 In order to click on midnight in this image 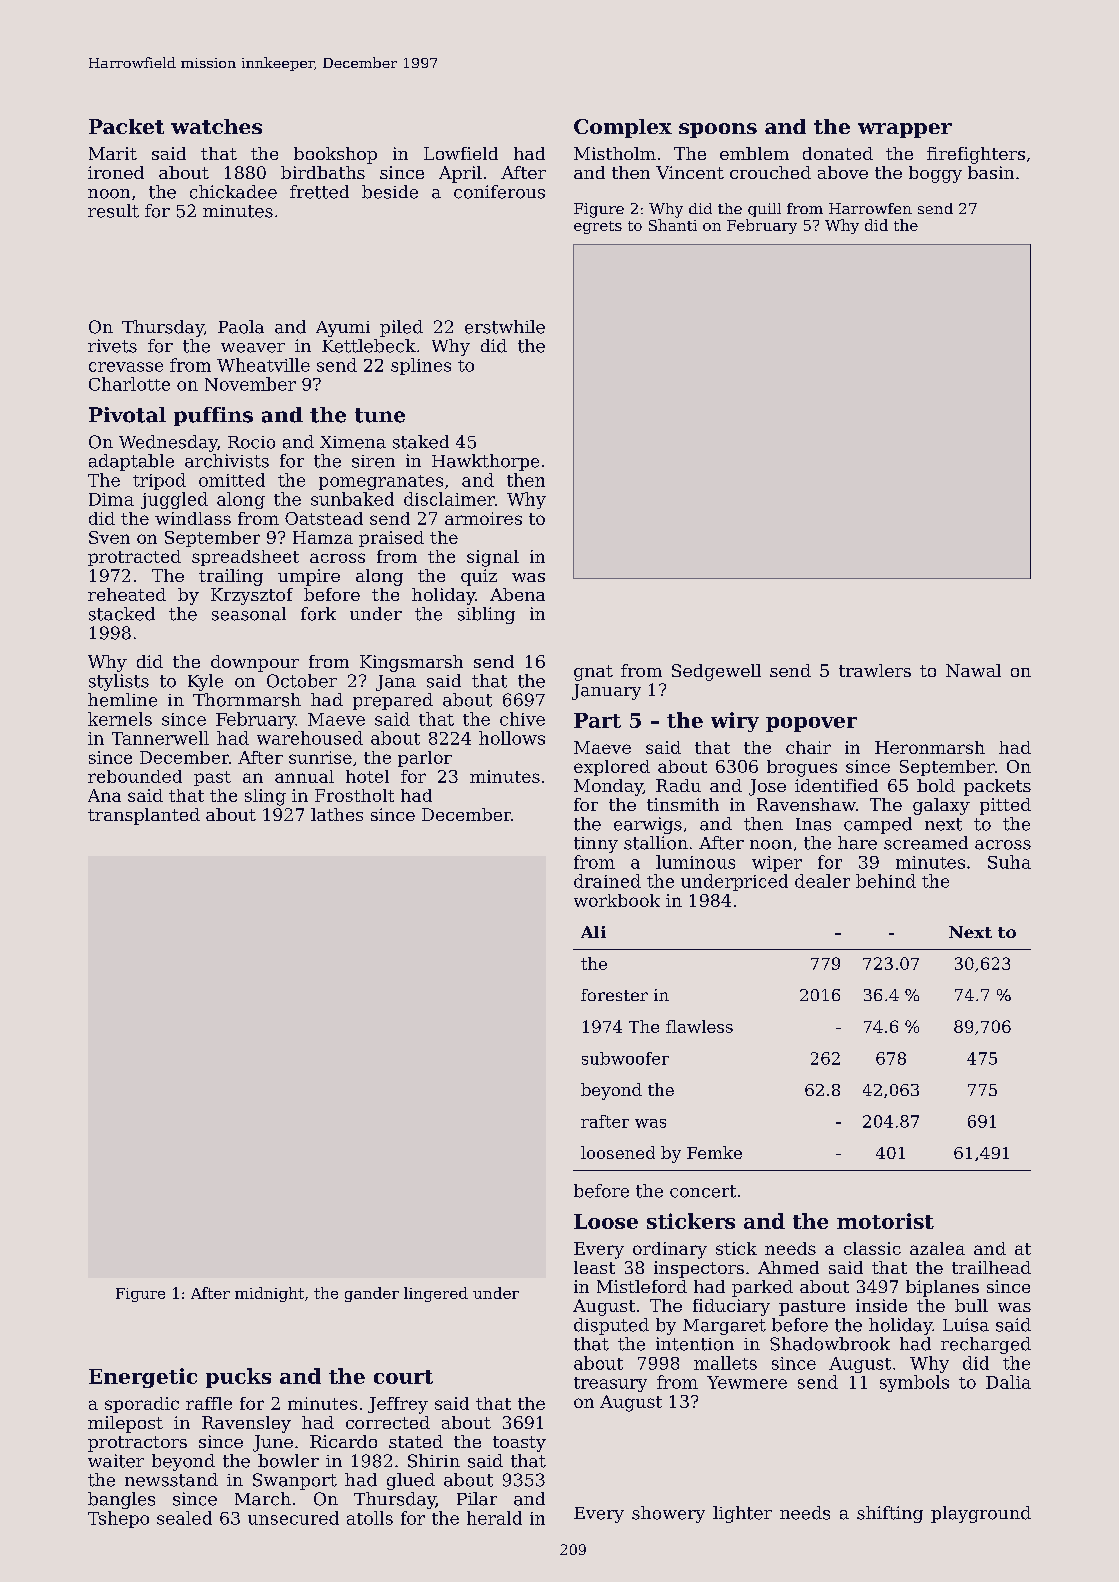, I will do `click(269, 1294)`.
